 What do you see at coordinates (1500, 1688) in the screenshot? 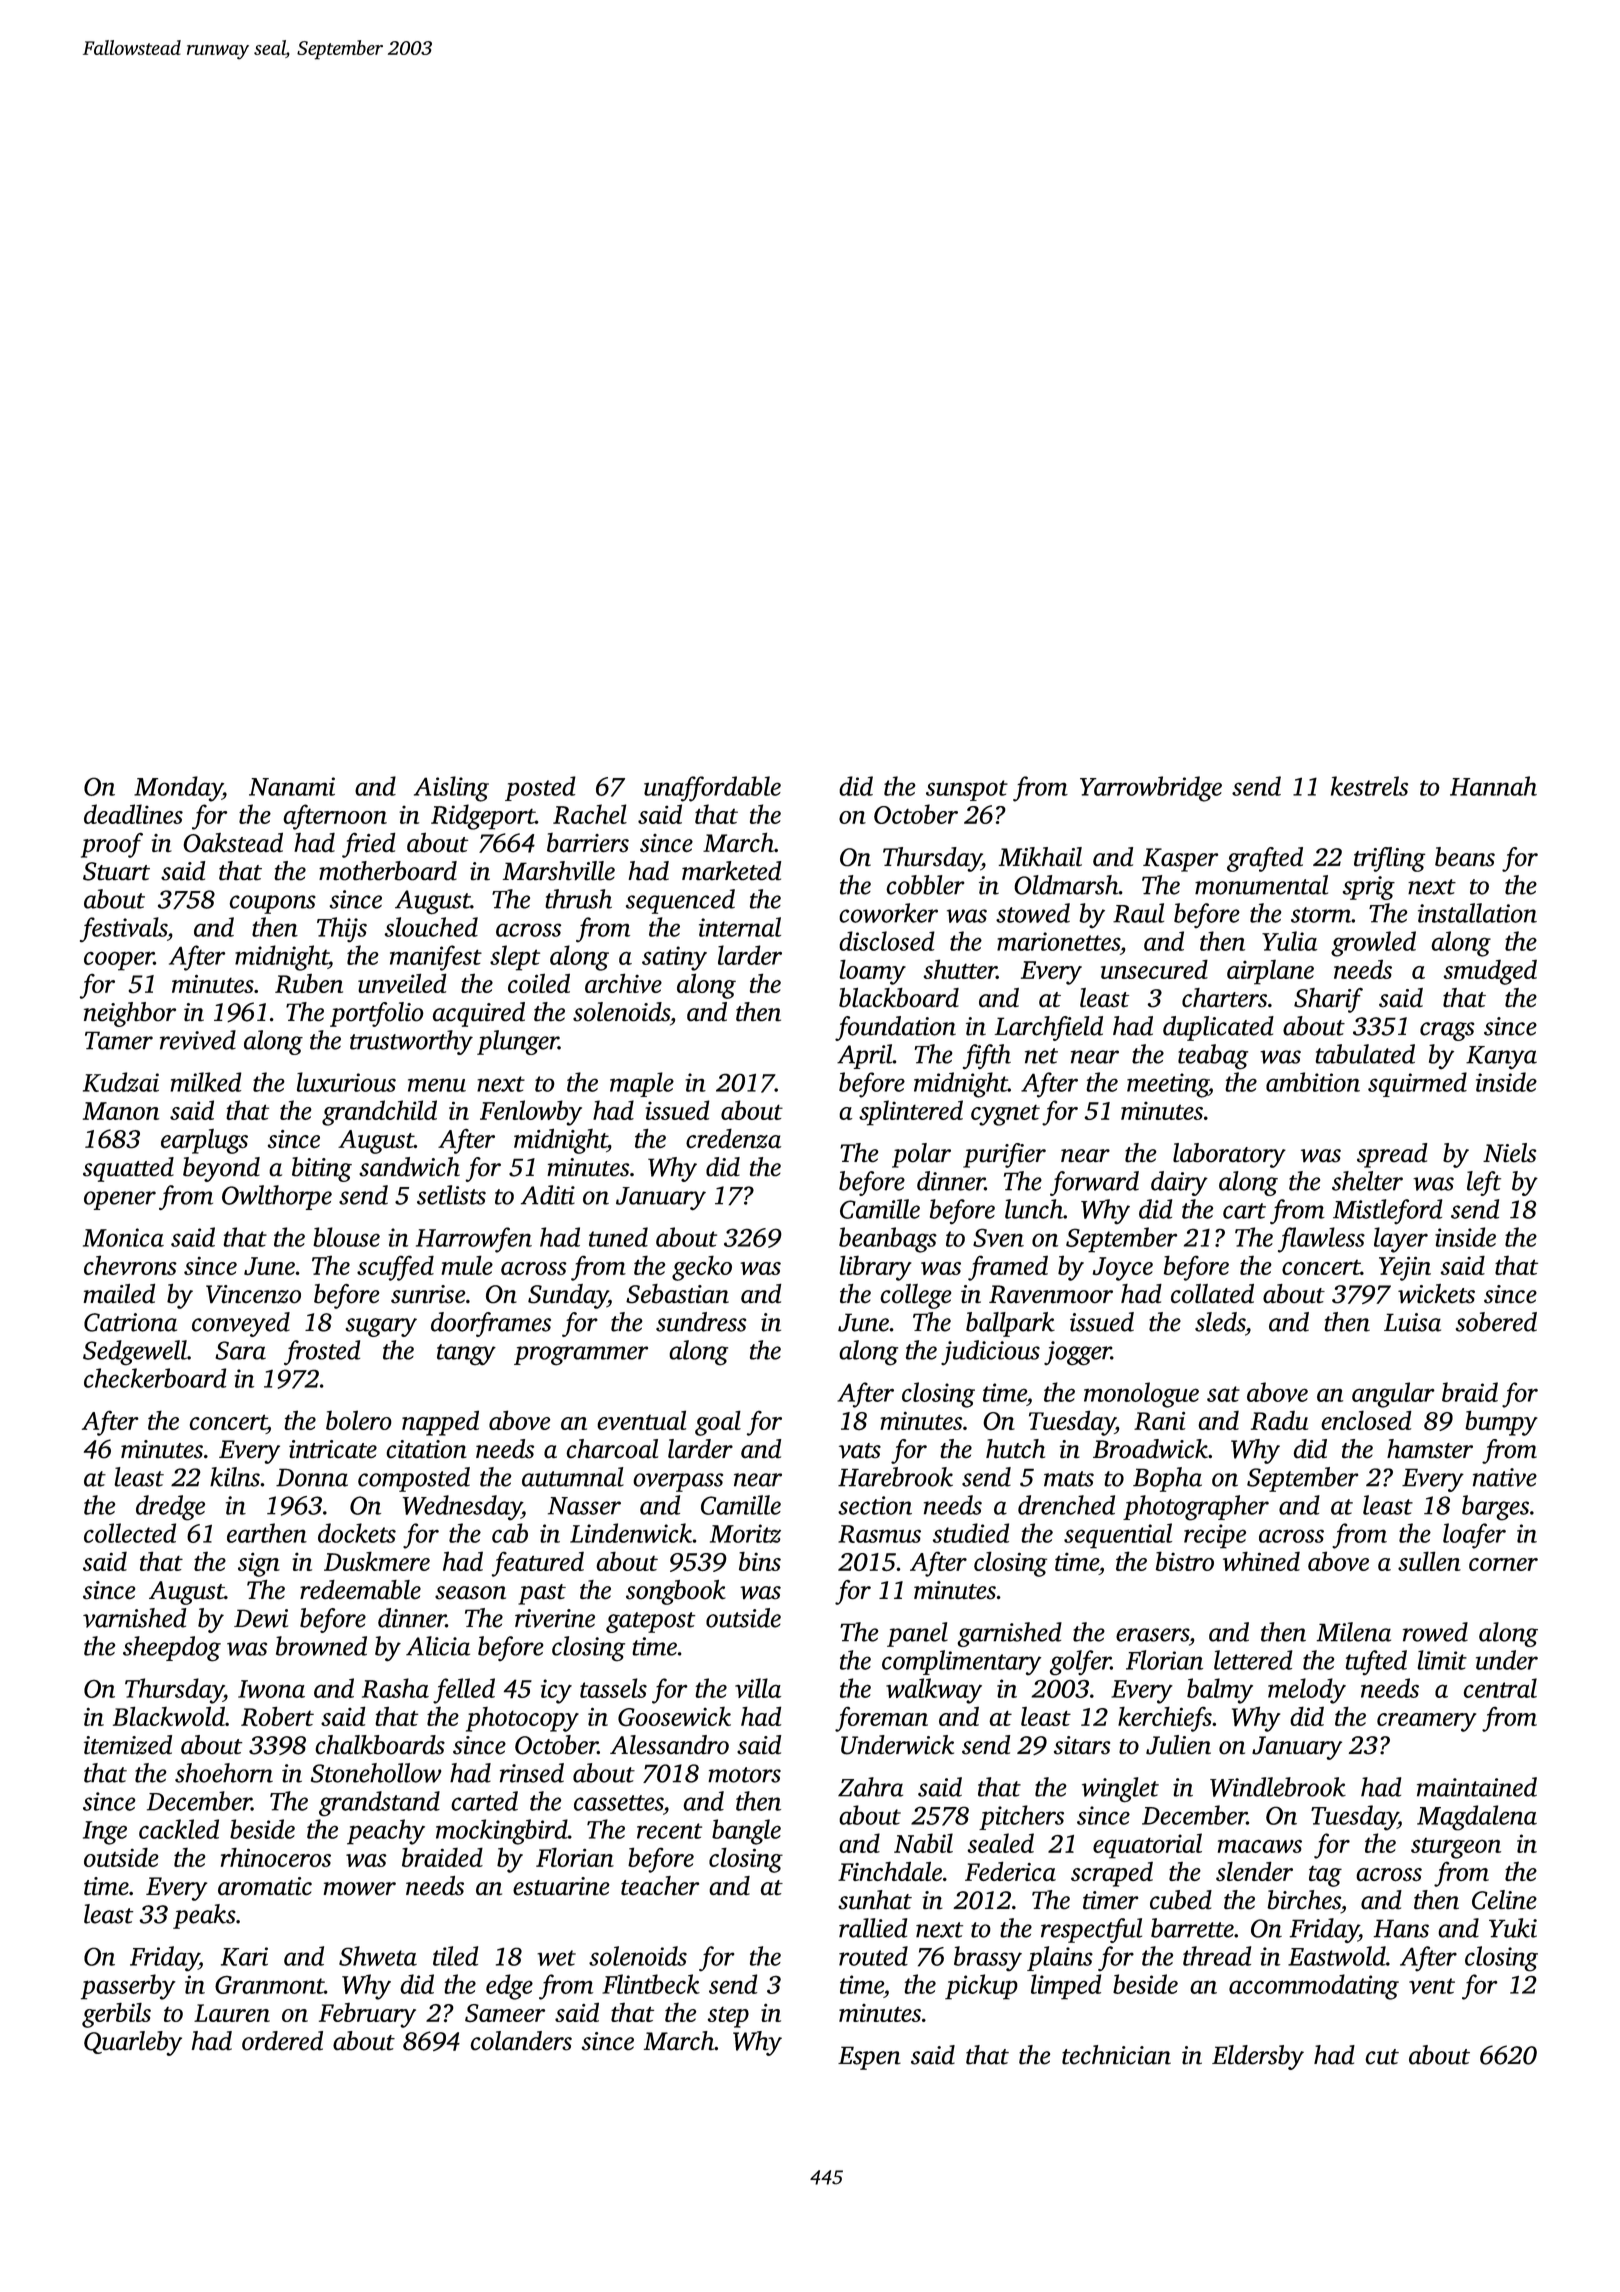
I see `central` at bounding box center [1500, 1688].
